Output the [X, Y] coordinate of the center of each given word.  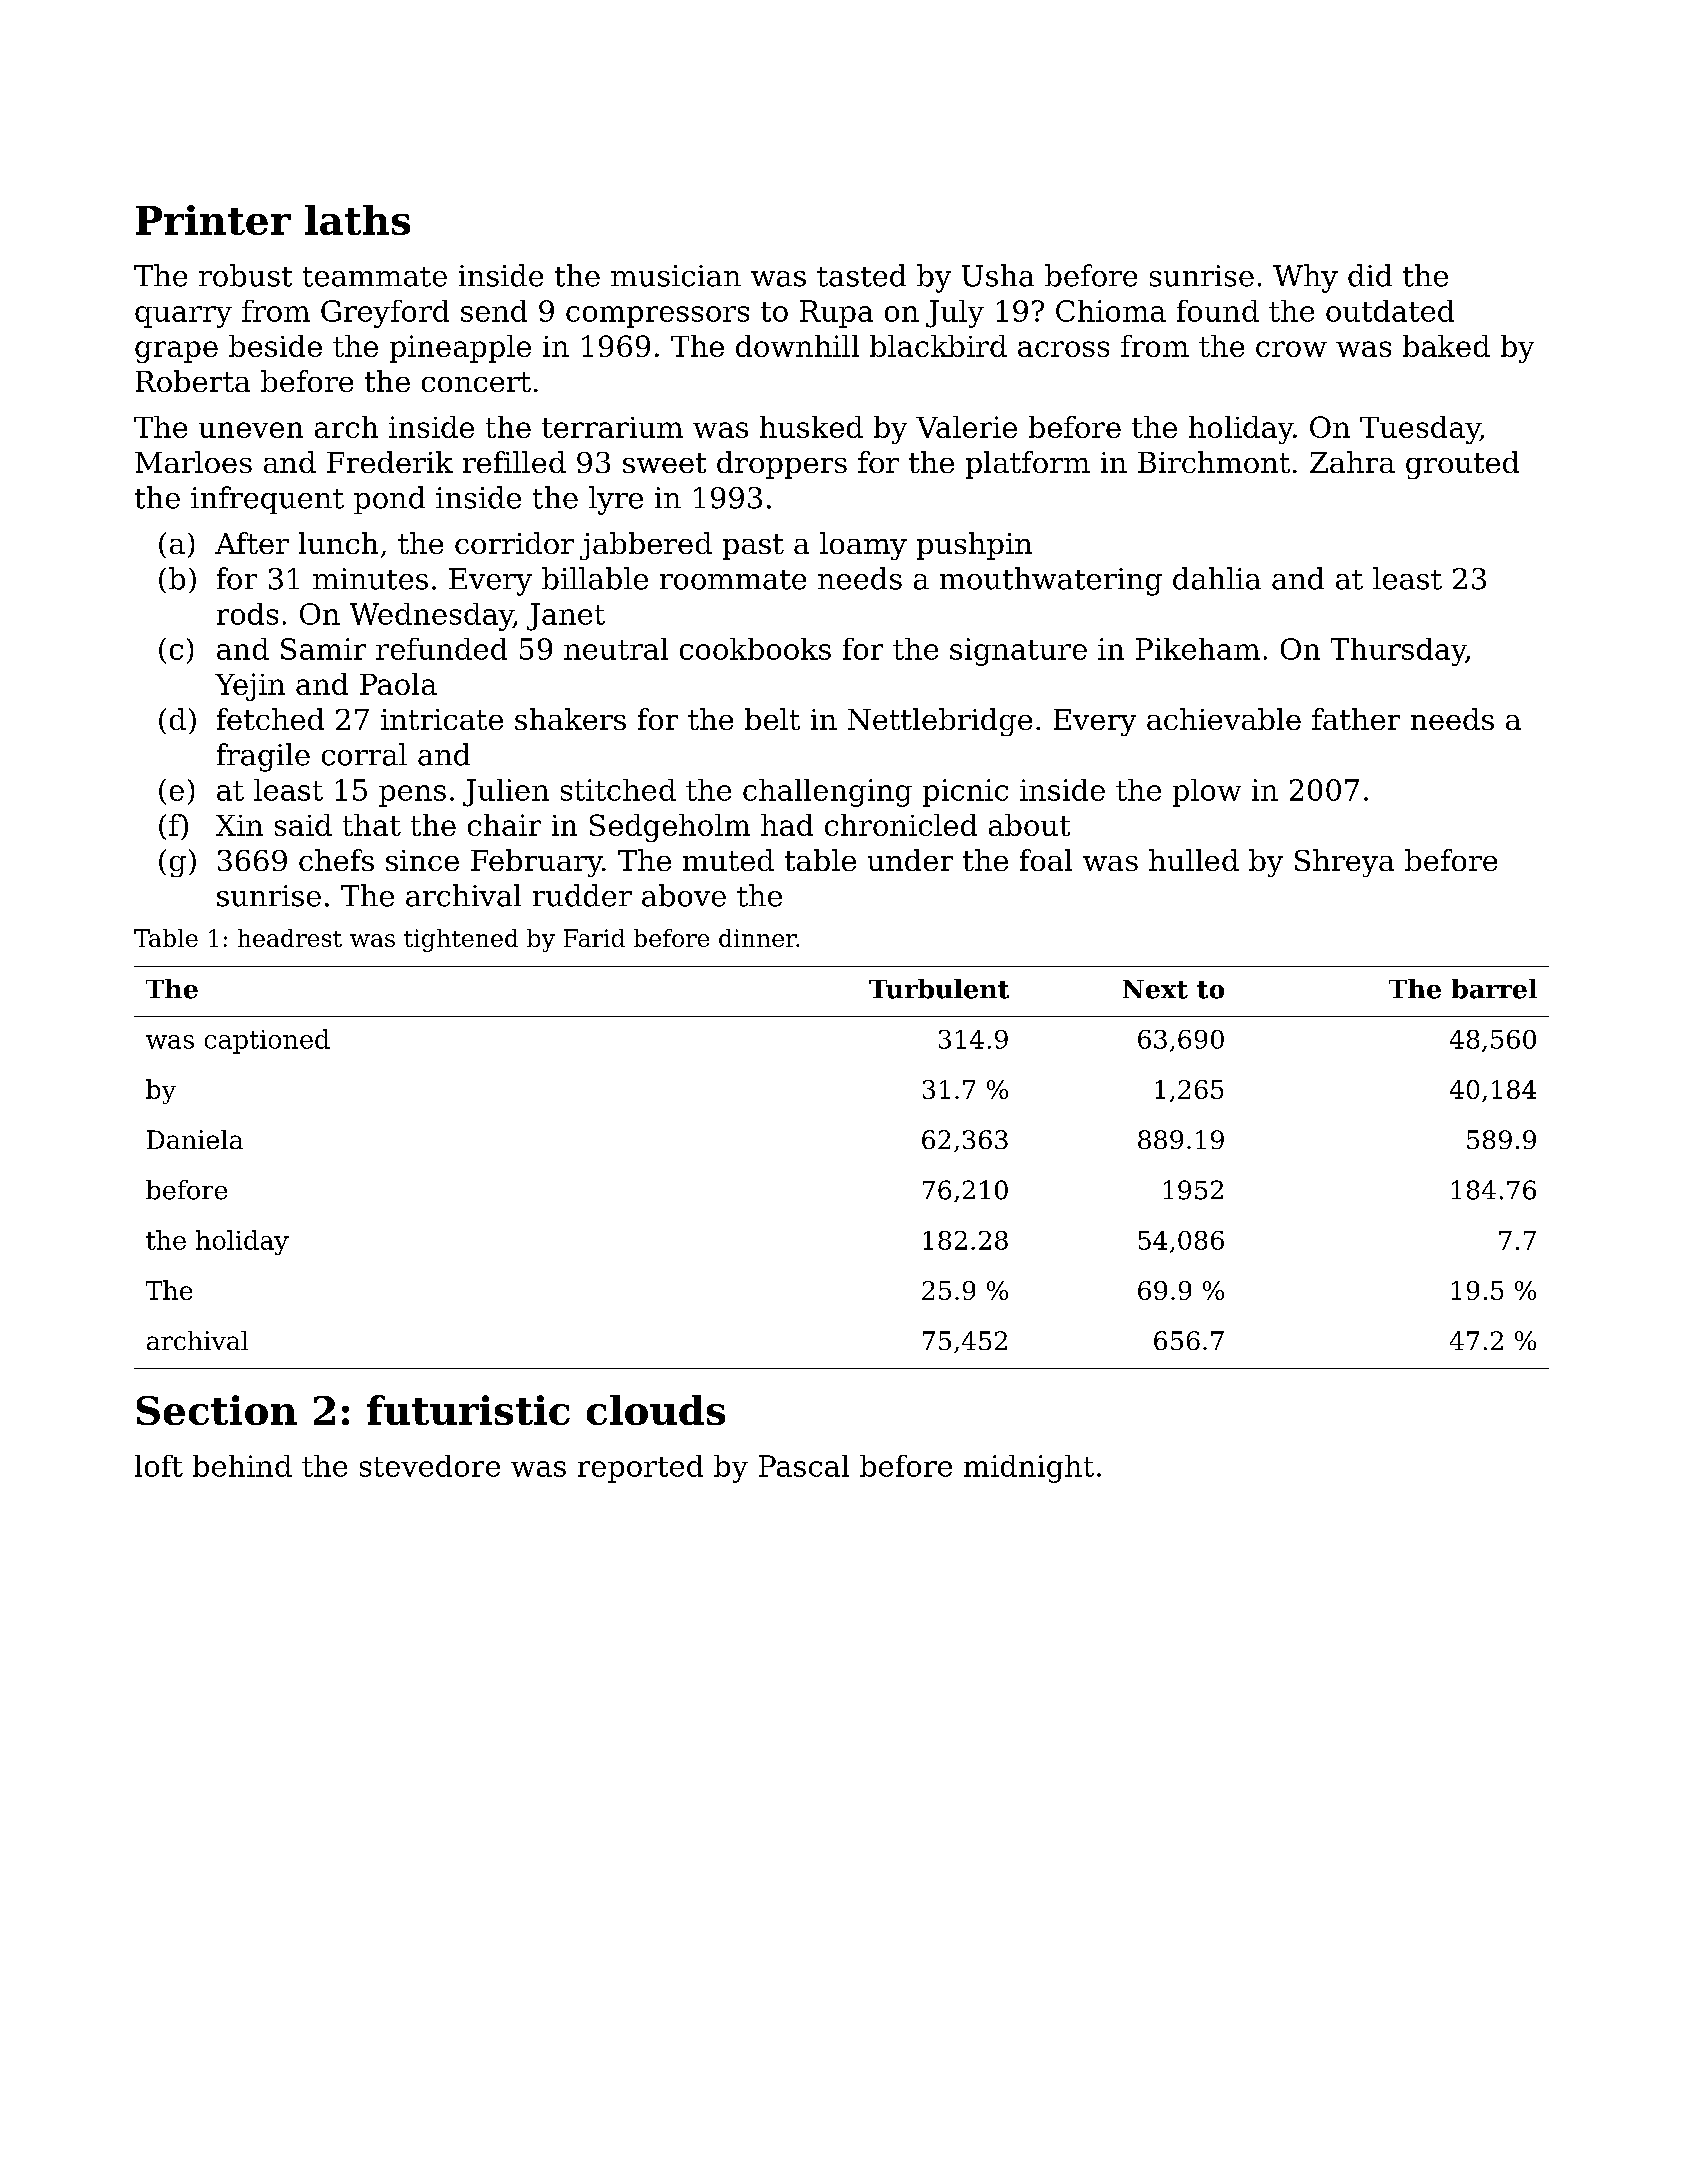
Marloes [193, 462]
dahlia [1217, 578]
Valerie [966, 427]
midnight [1029, 1469]
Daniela [195, 1139]
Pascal [804, 1466]
